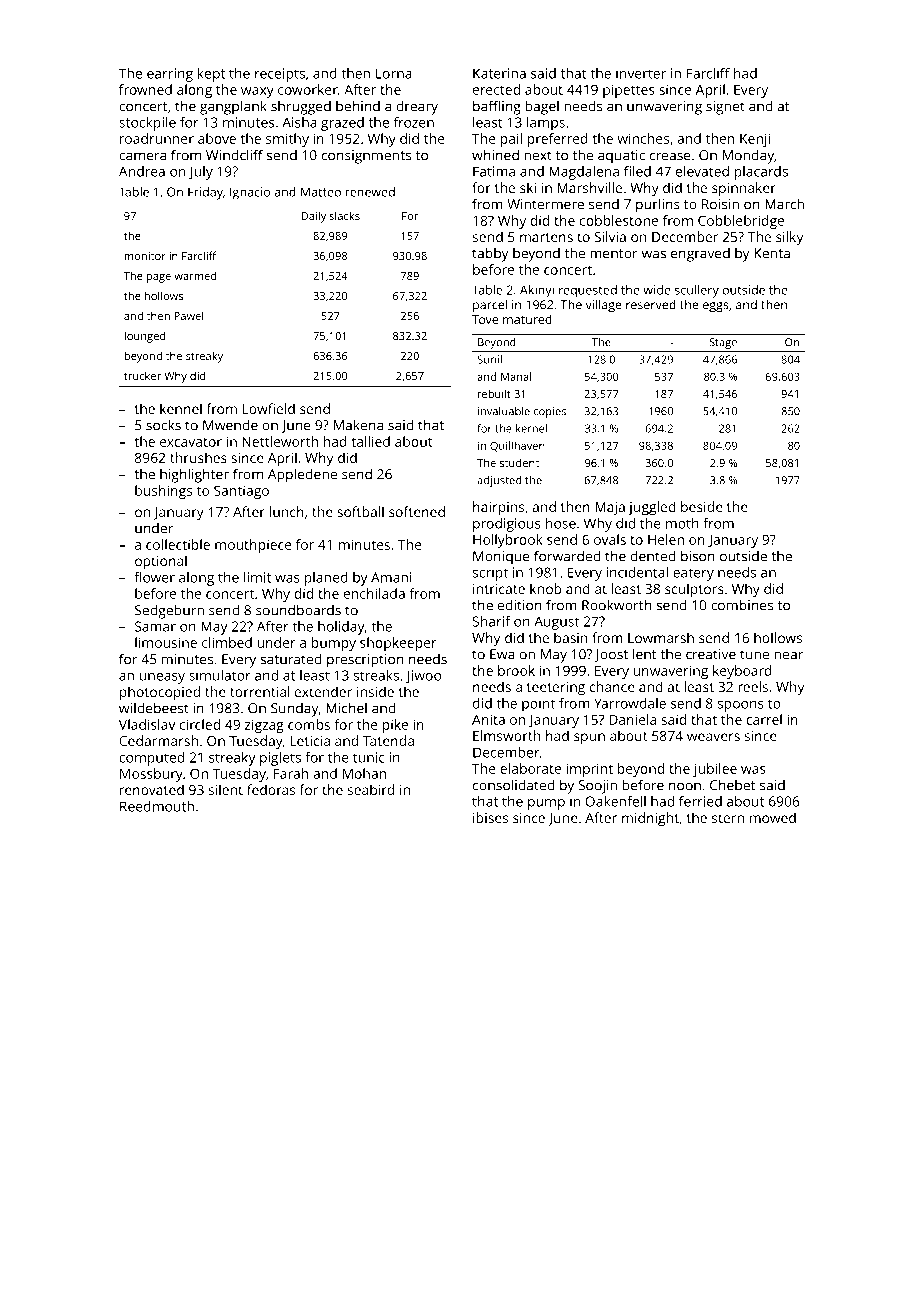 This screenshot has width=924, height=1308. What do you see at coordinates (233, 107) in the screenshot?
I see `gangplank` at bounding box center [233, 107].
